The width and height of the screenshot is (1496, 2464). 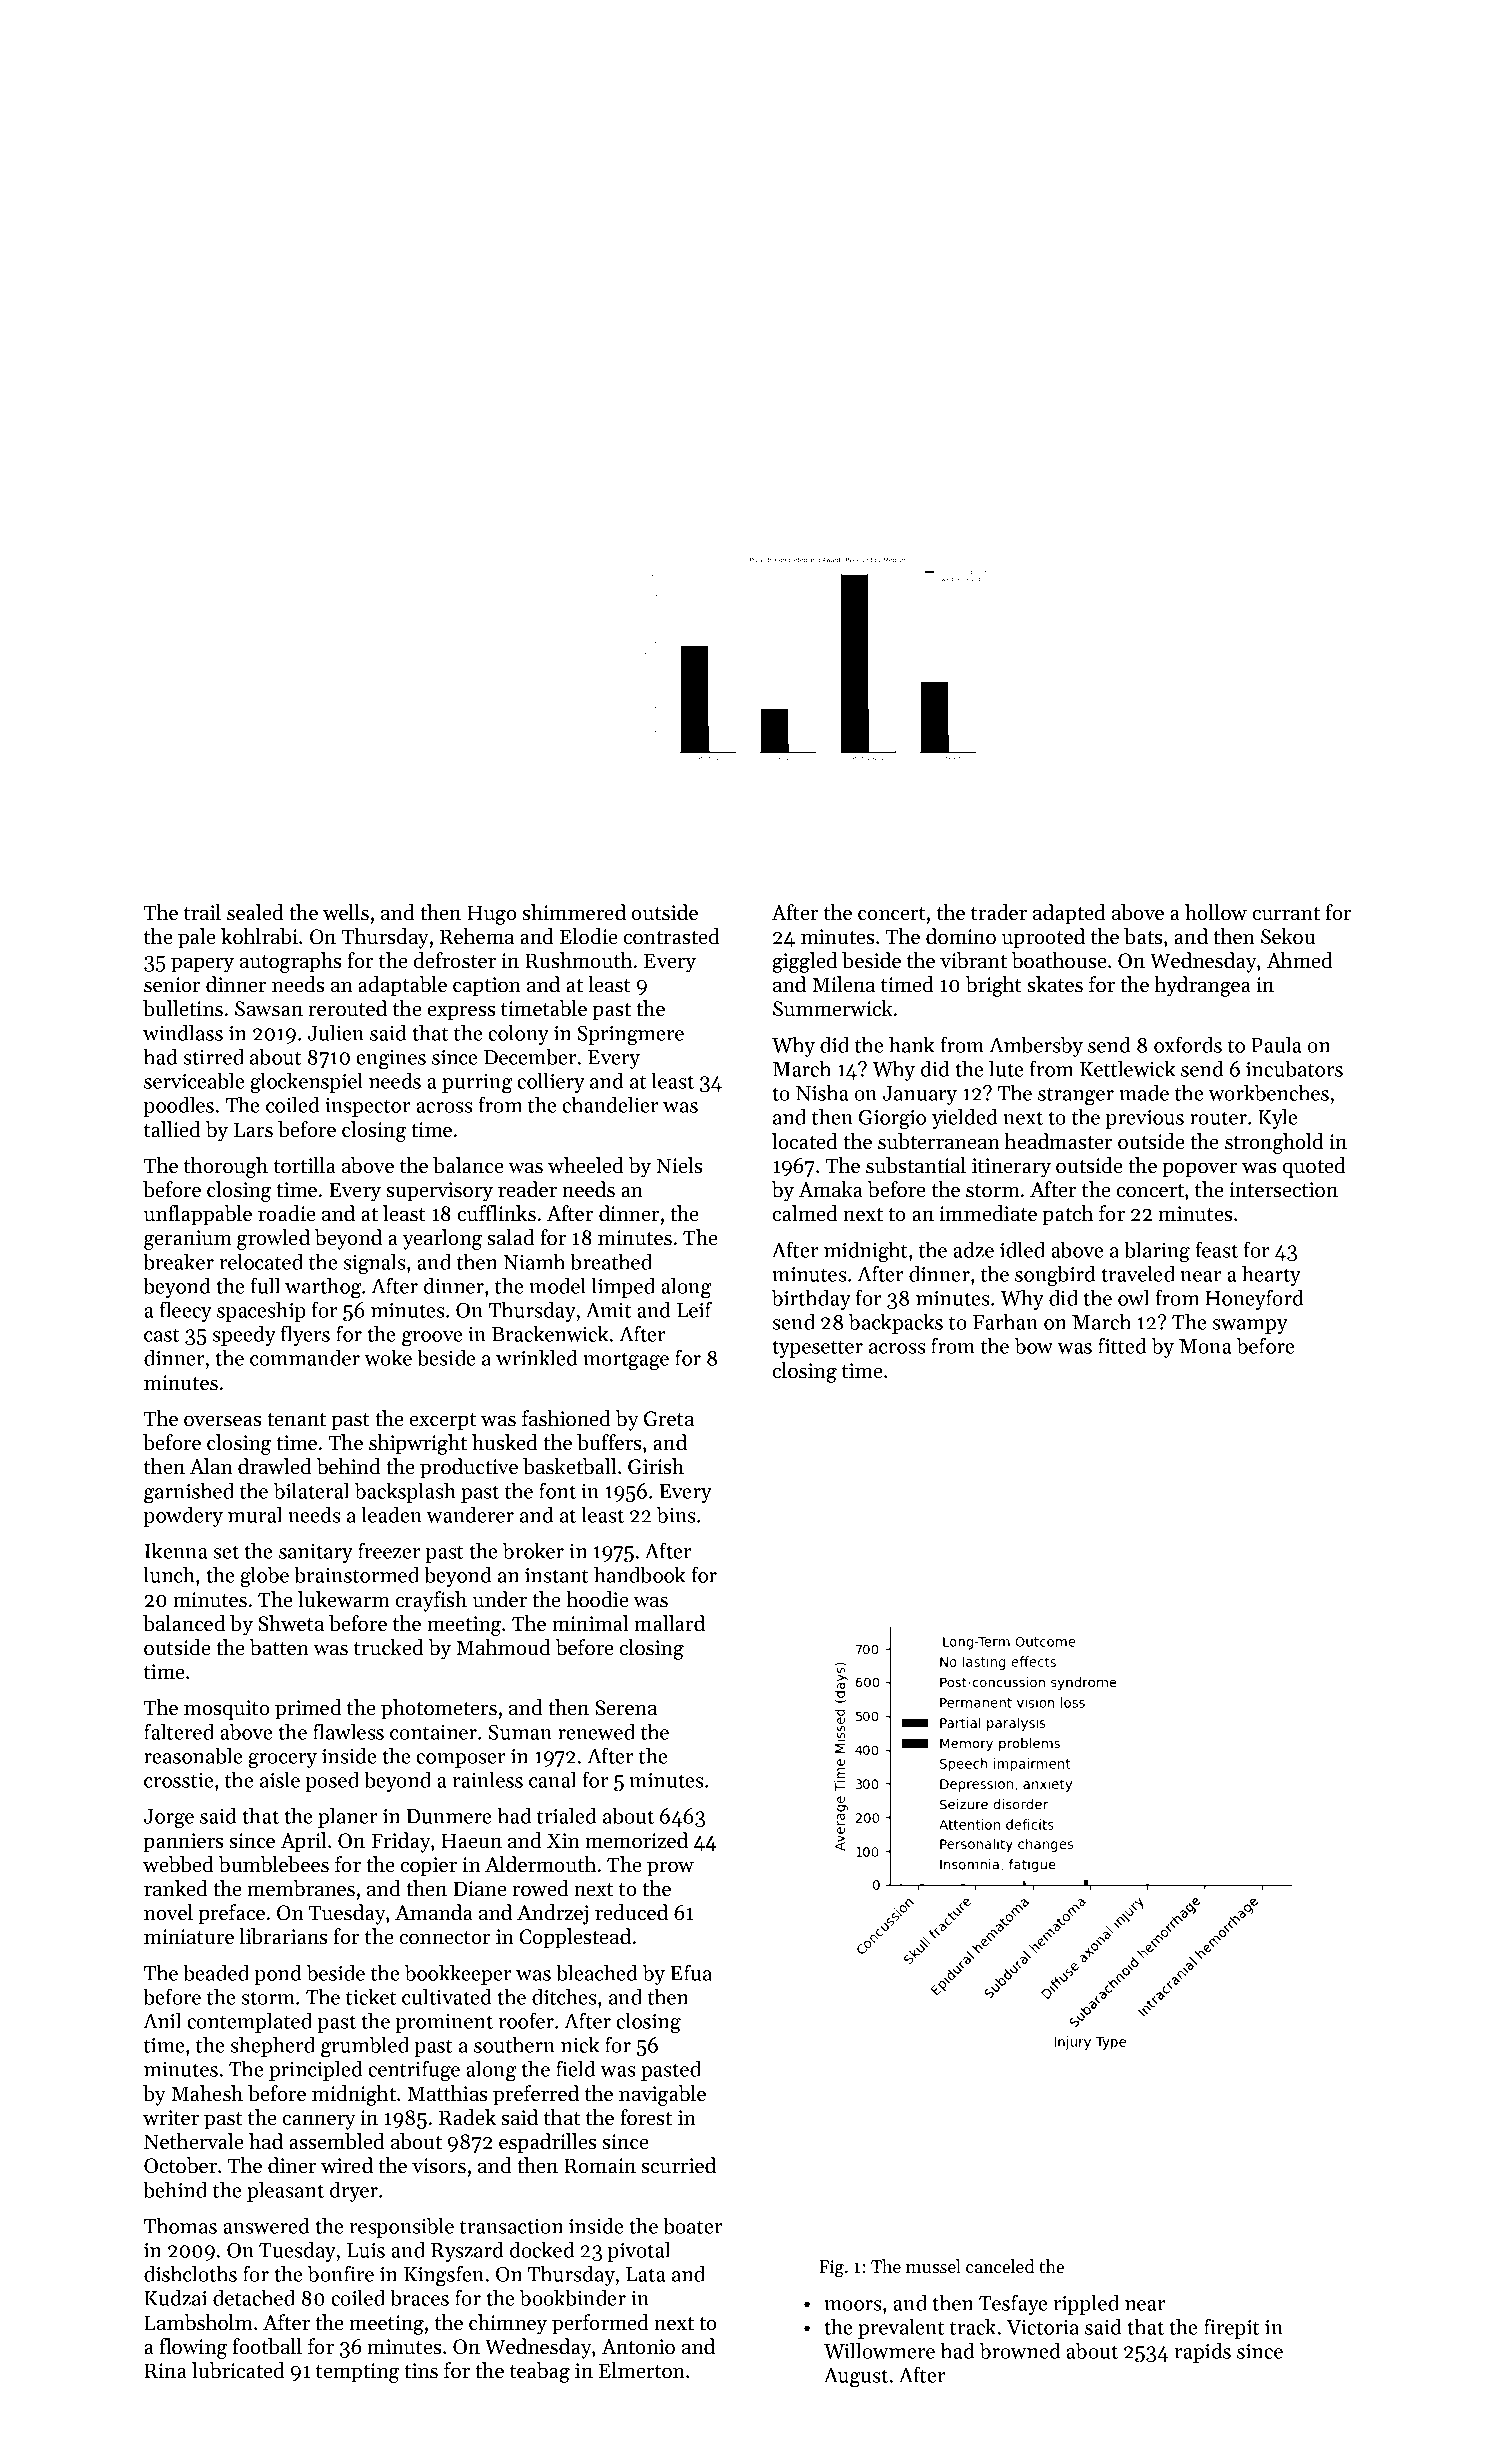 What do you see at coordinates (1250, 1326) in the screenshot?
I see `swampy` at bounding box center [1250, 1326].
